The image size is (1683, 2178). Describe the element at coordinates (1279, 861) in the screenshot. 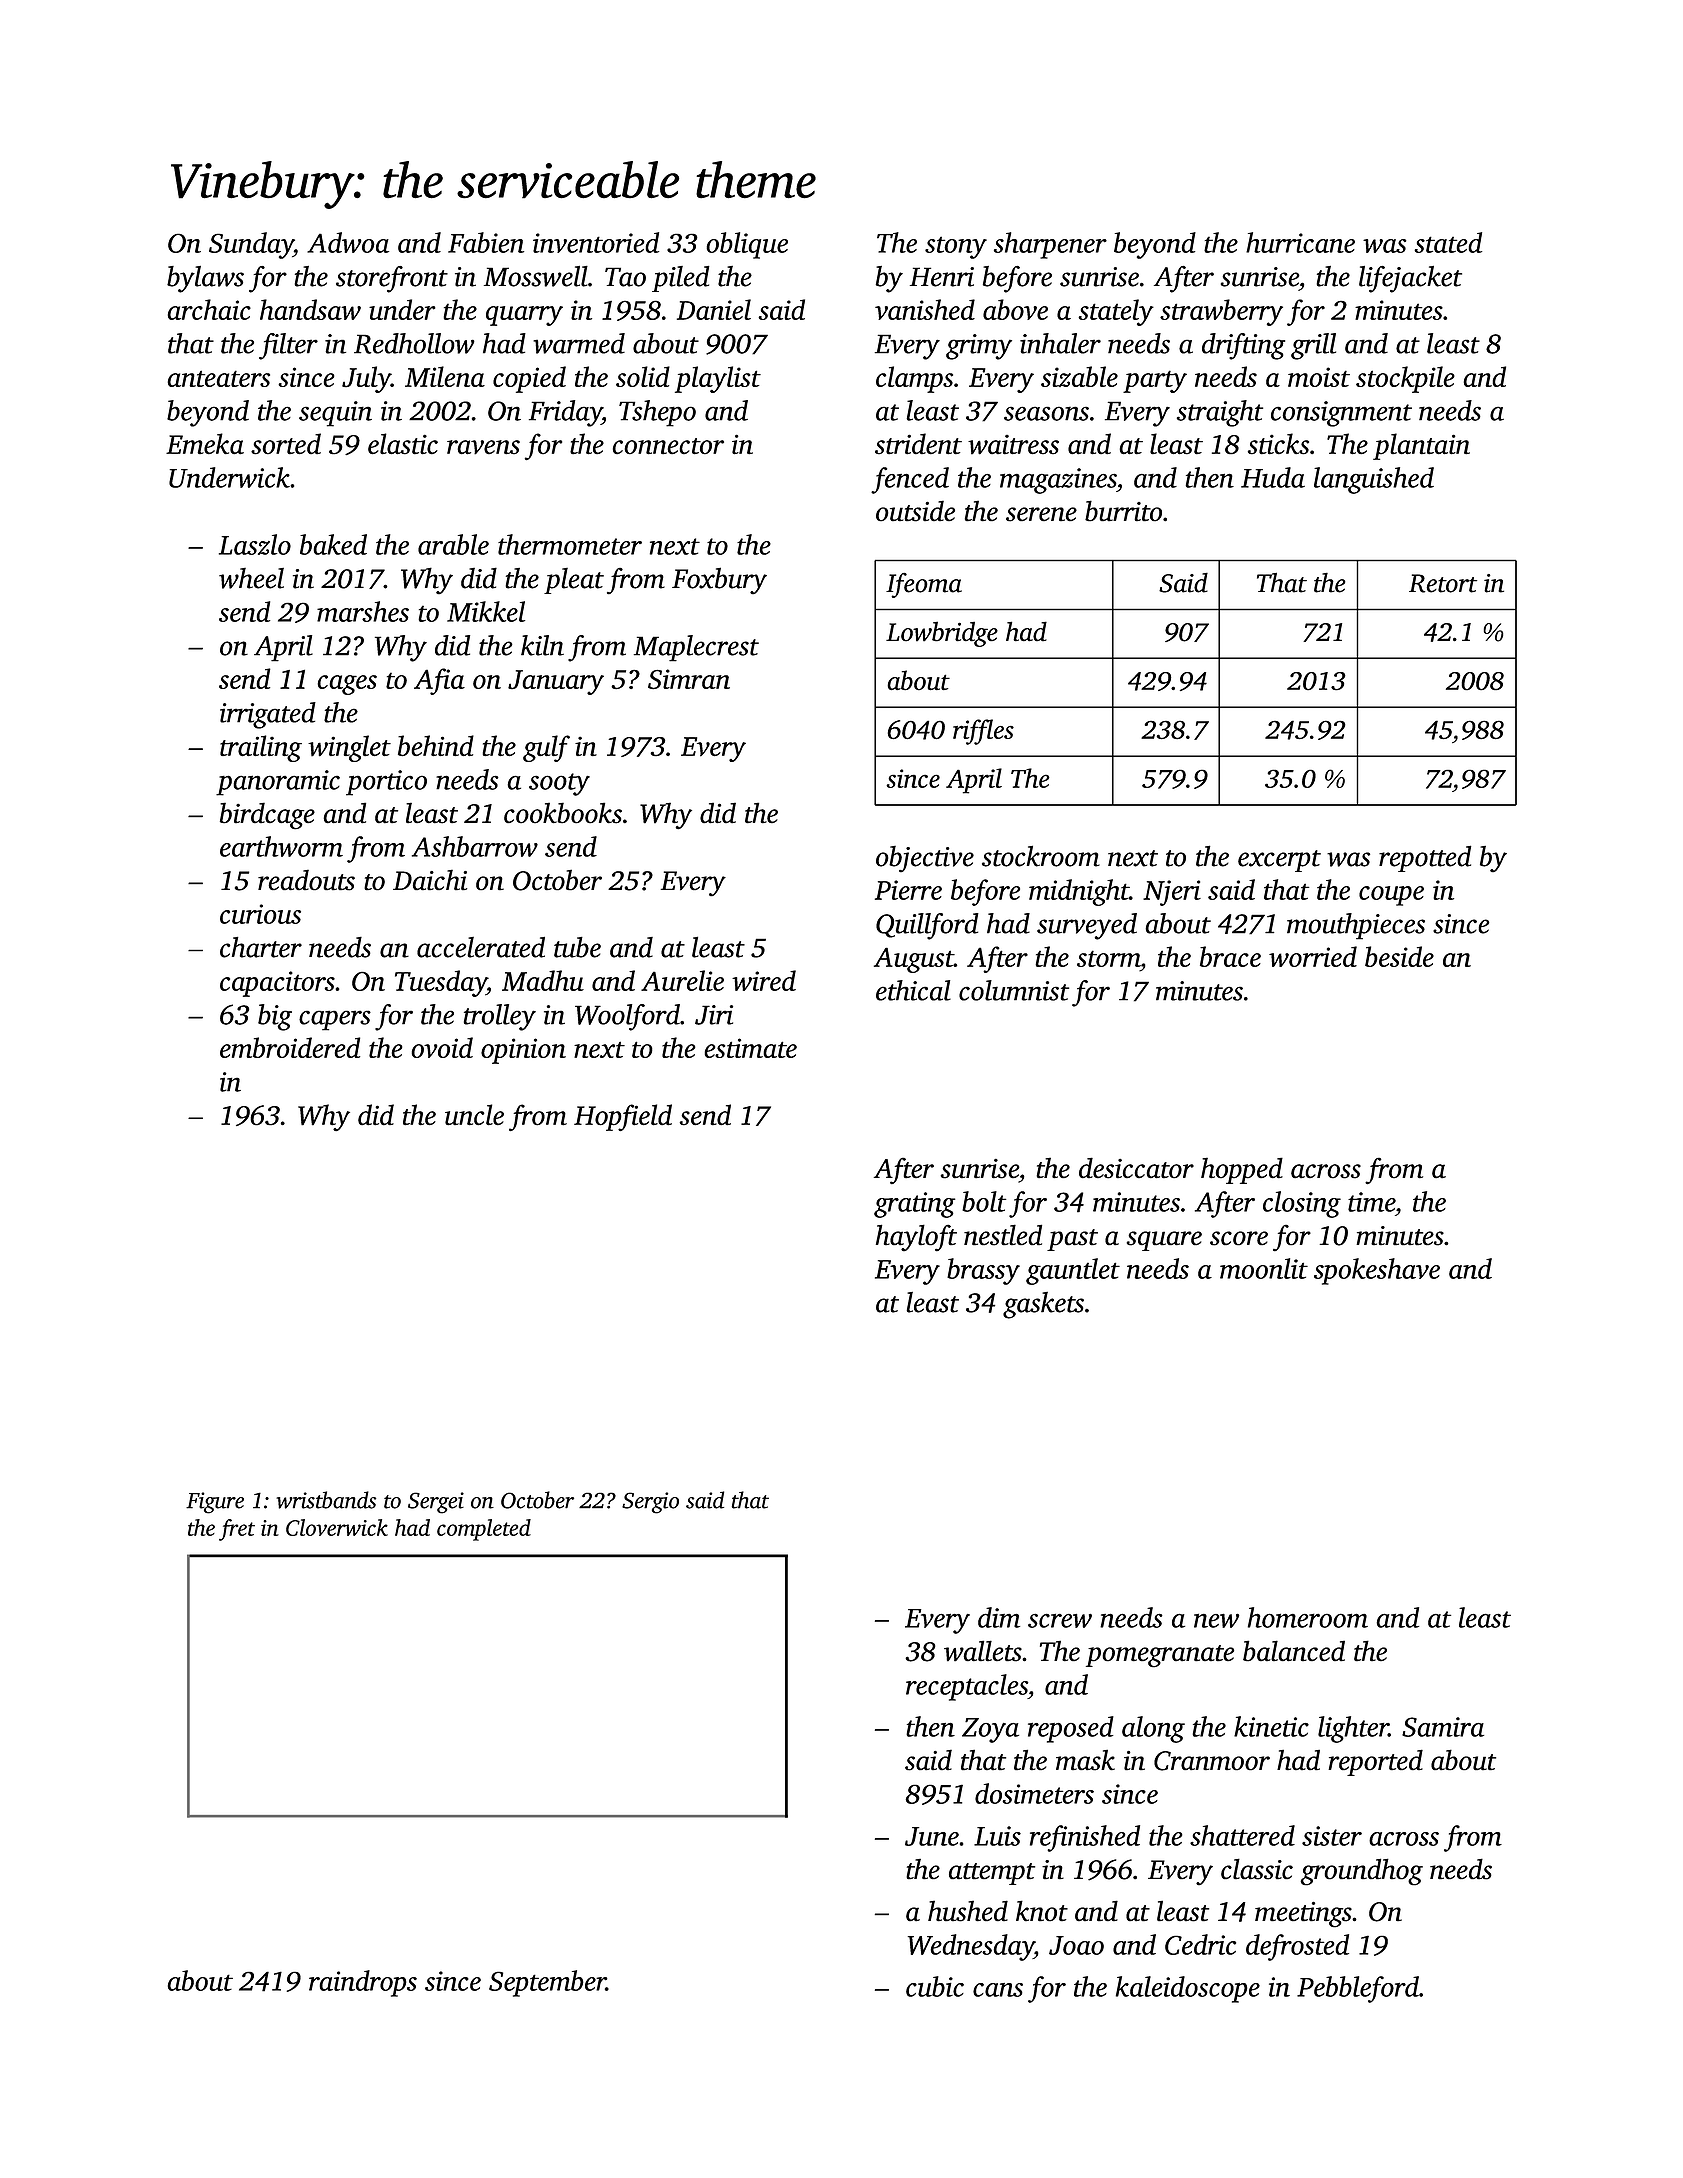

I see `excerpt` at that location.
